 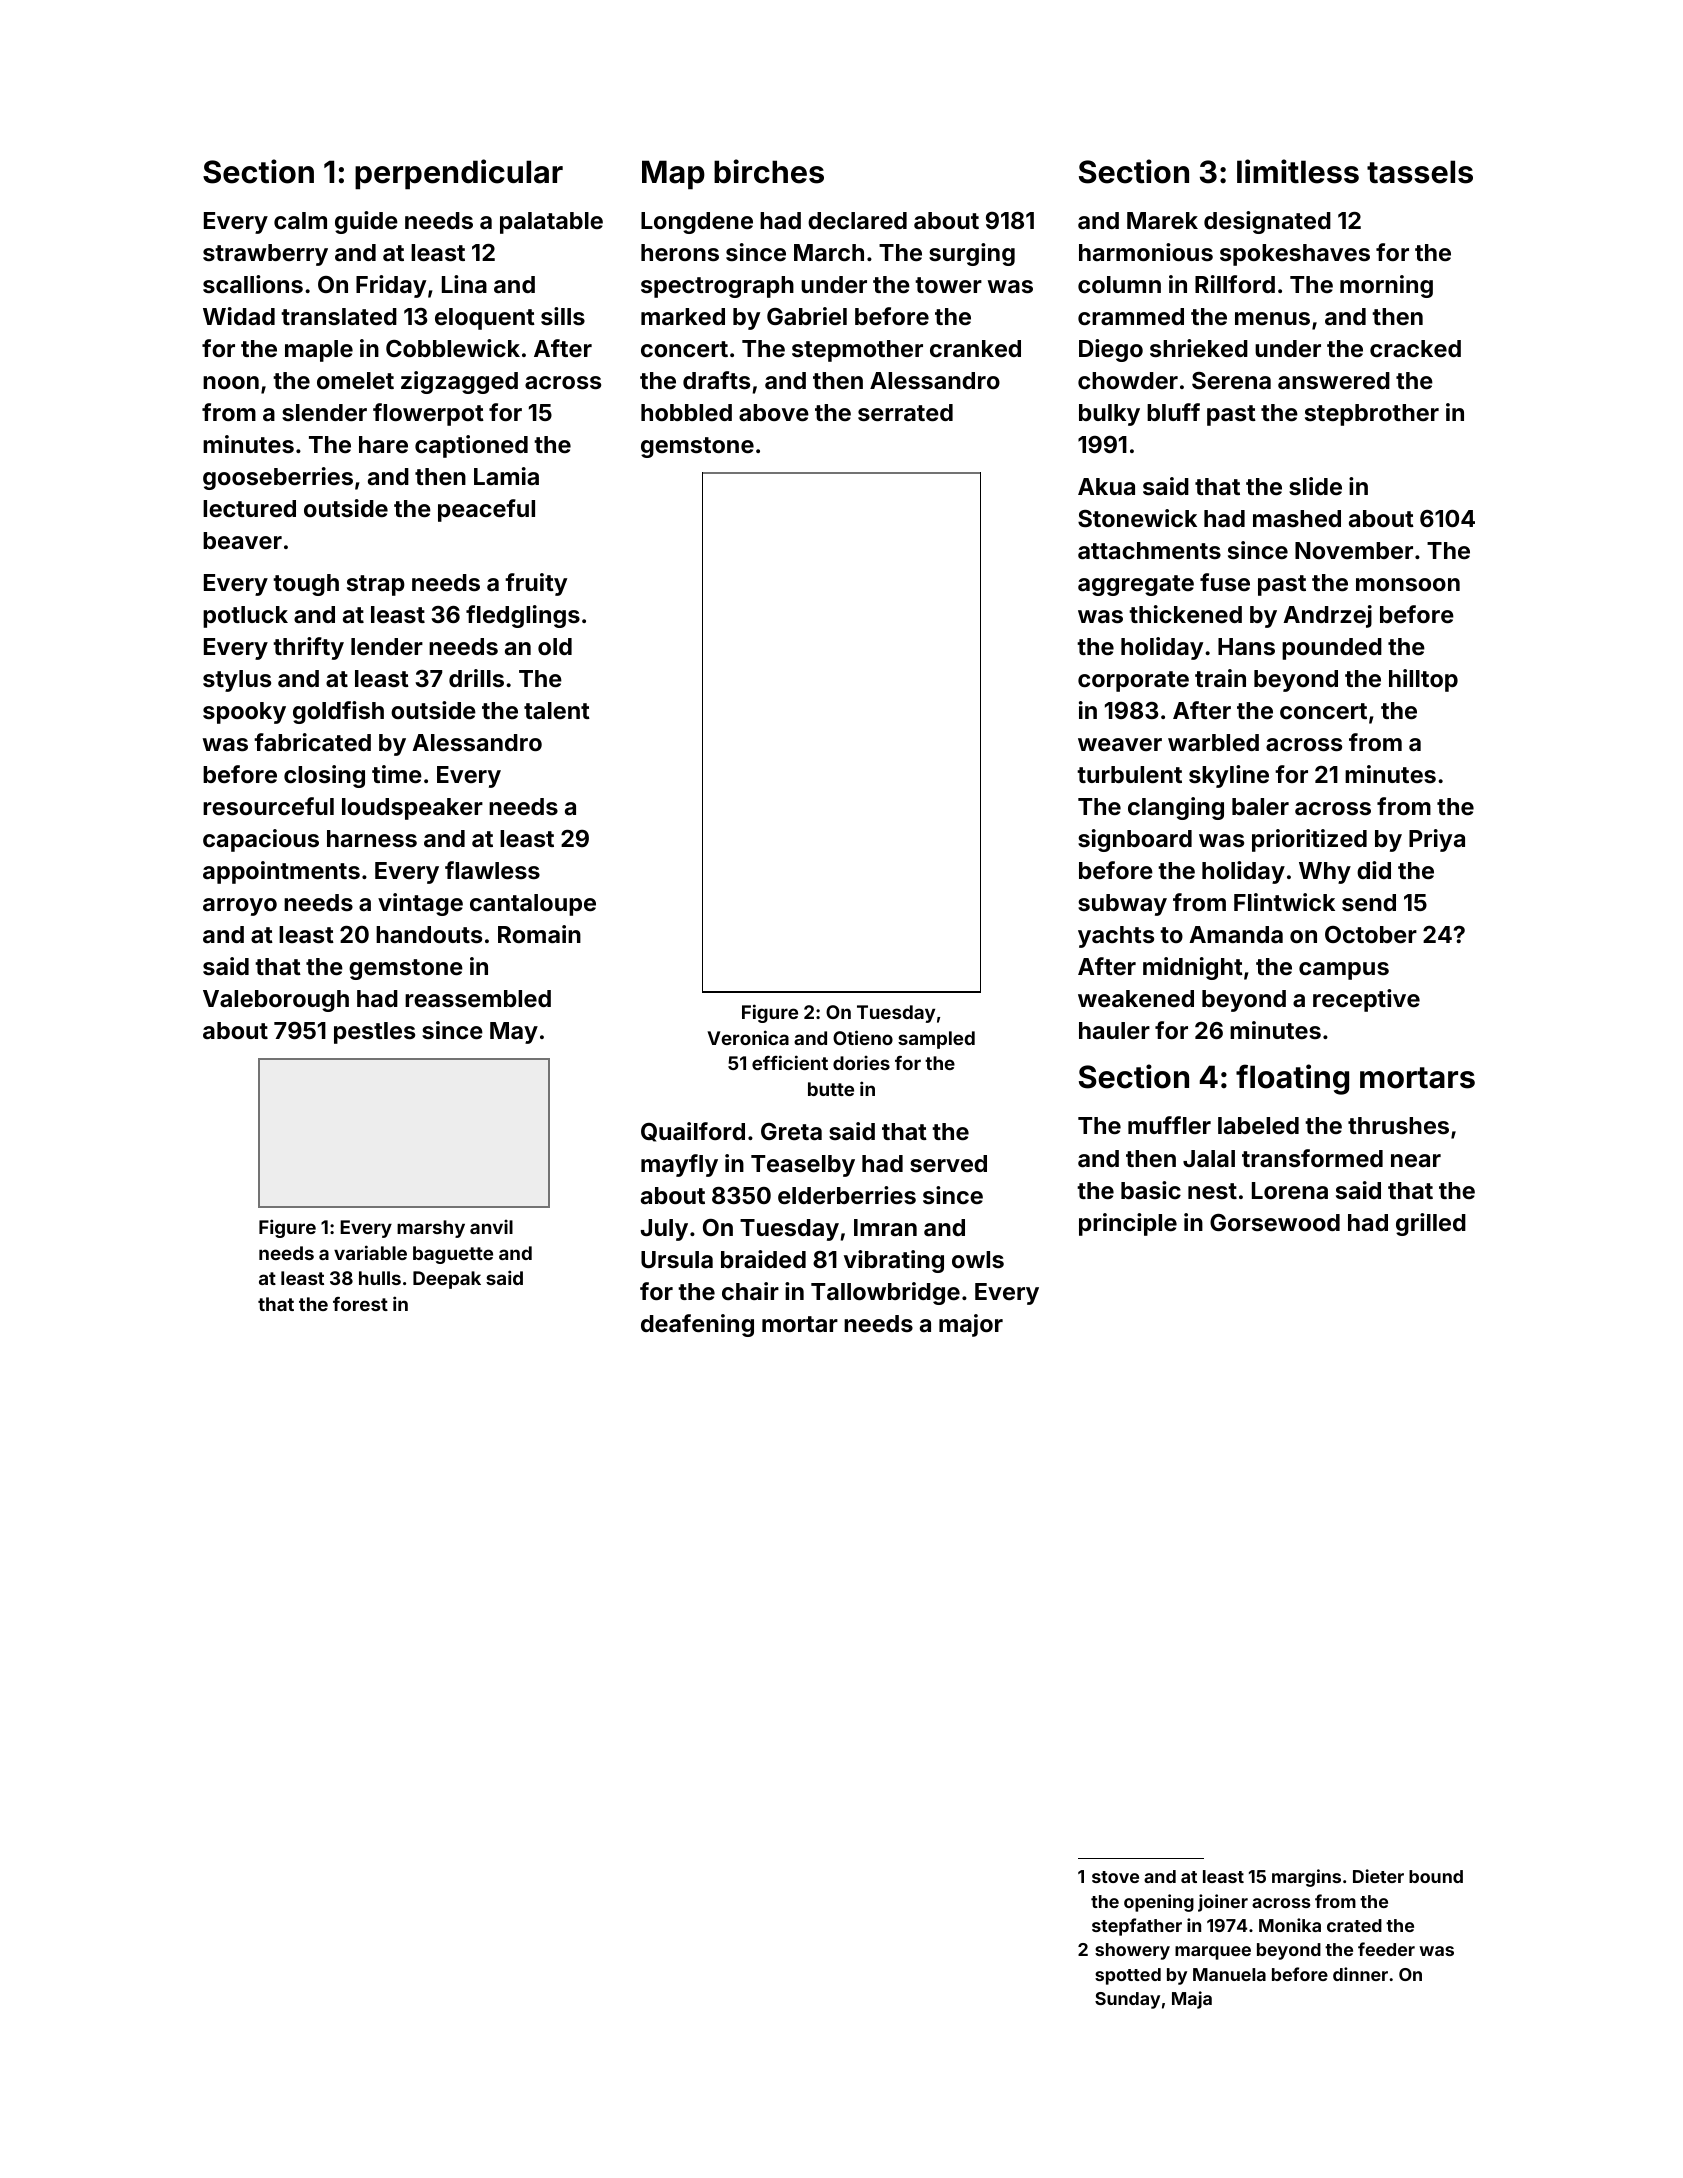 I want to click on gooseberries, so click(x=278, y=478).
